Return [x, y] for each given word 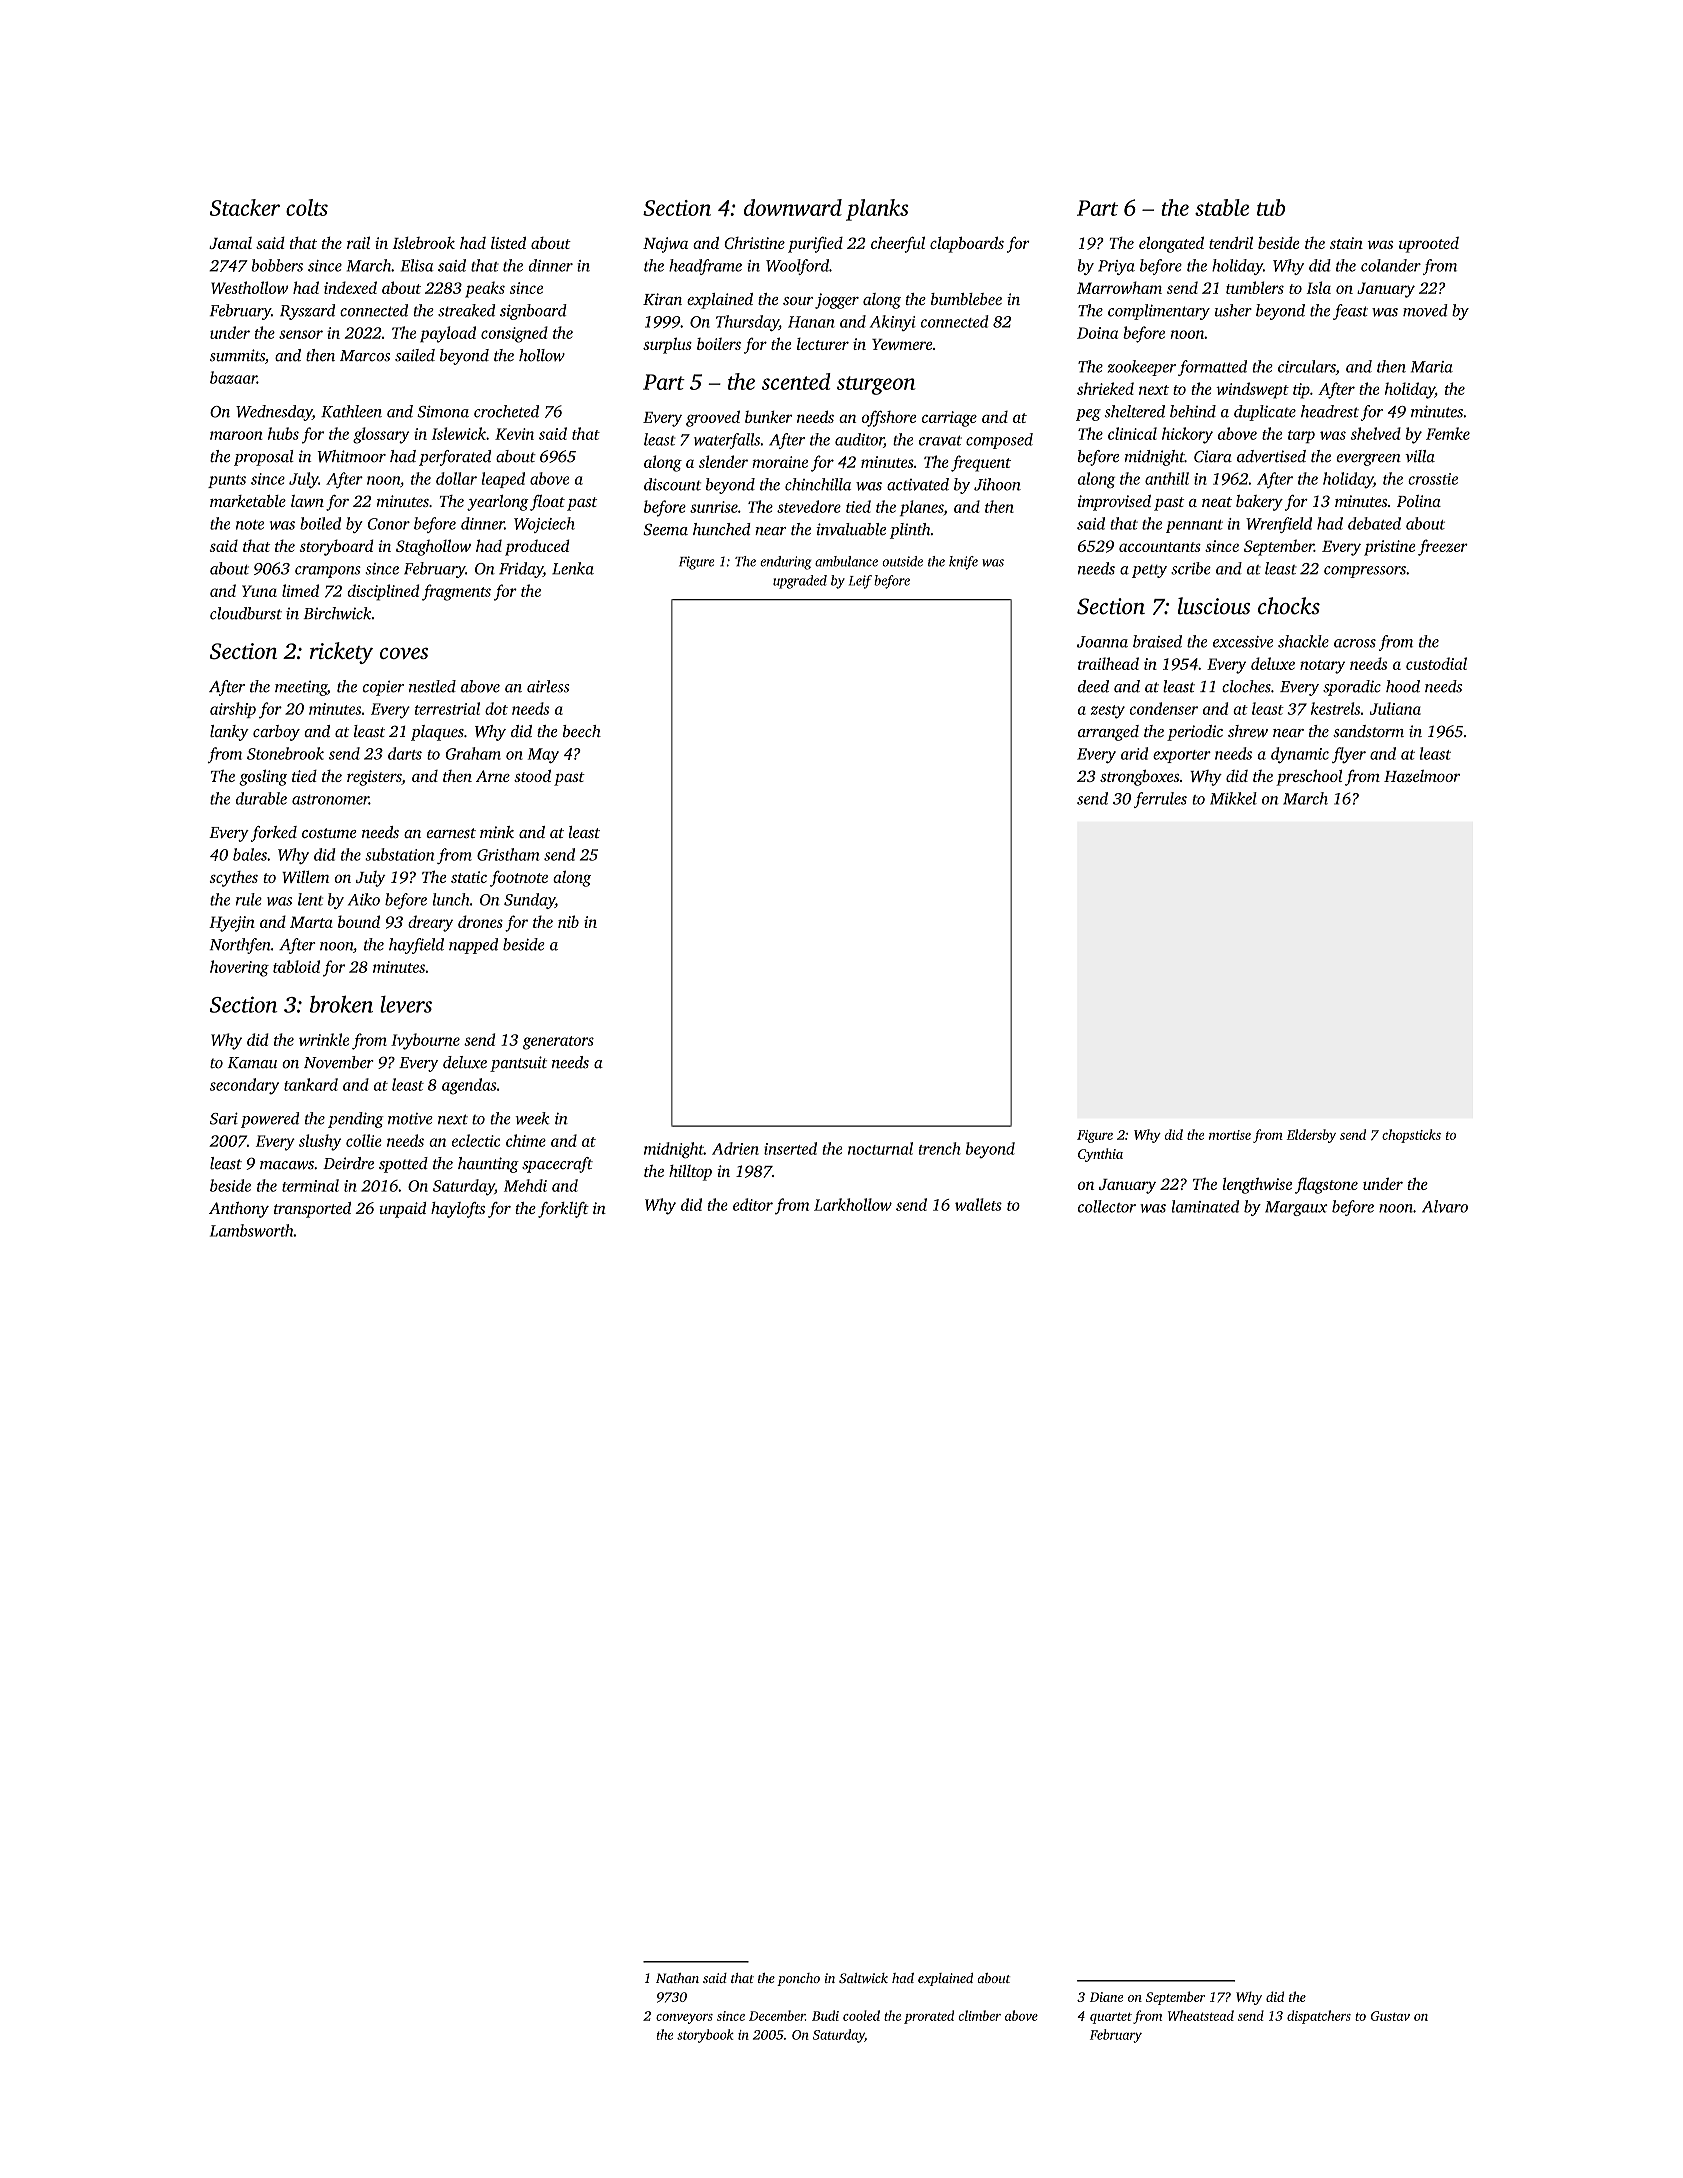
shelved [1376, 433]
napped [473, 946]
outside [902, 561]
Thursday [747, 323]
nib [568, 921]
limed [300, 590]
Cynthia [1100, 1155]
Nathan [677, 1978]
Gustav [1390, 2016]
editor [753, 1204]
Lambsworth [252, 1230]
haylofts [458, 1210]
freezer [1443, 547]
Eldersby [1311, 1136]
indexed [350, 287]
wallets [978, 1204]
